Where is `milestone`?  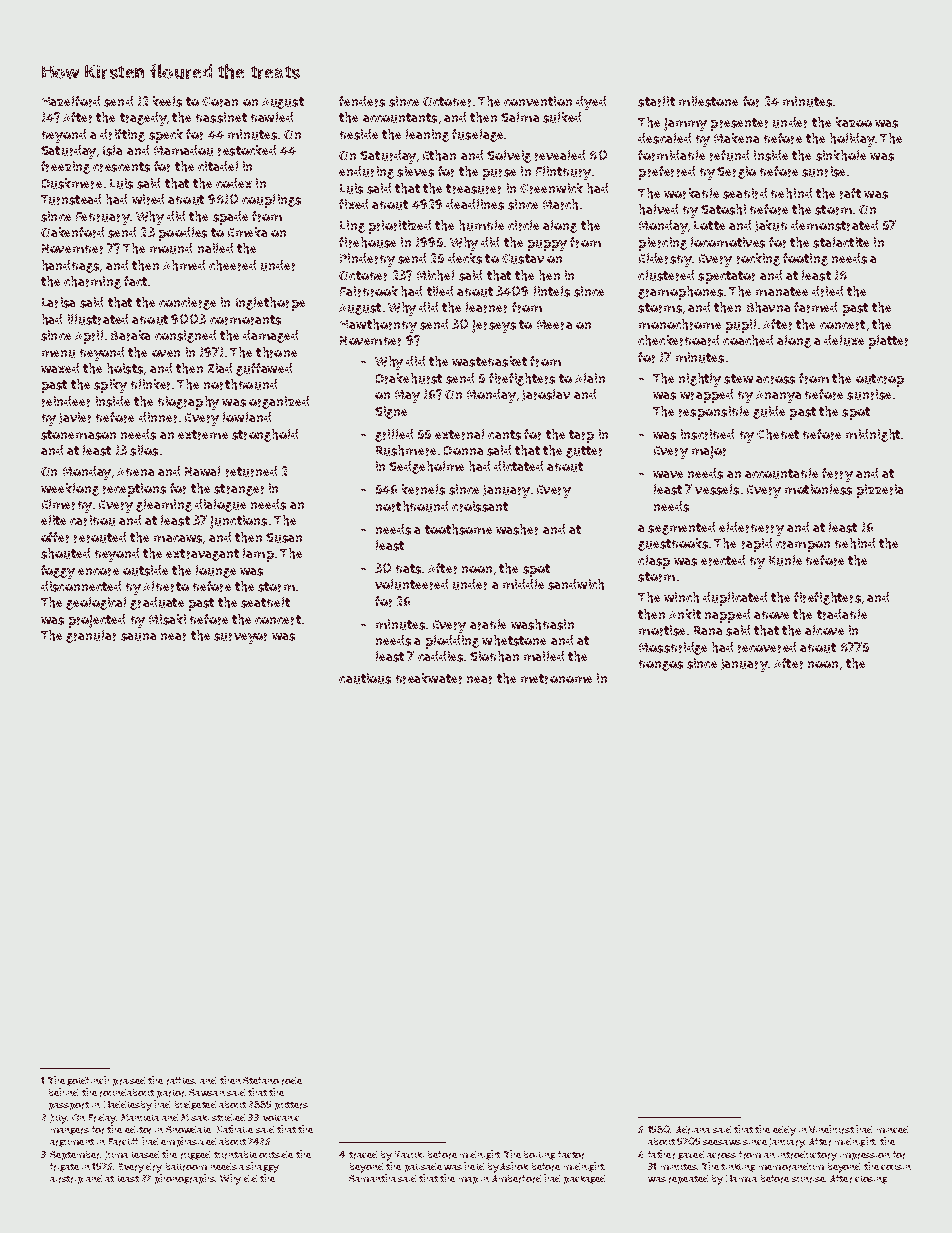 milestone is located at coordinates (708, 101).
